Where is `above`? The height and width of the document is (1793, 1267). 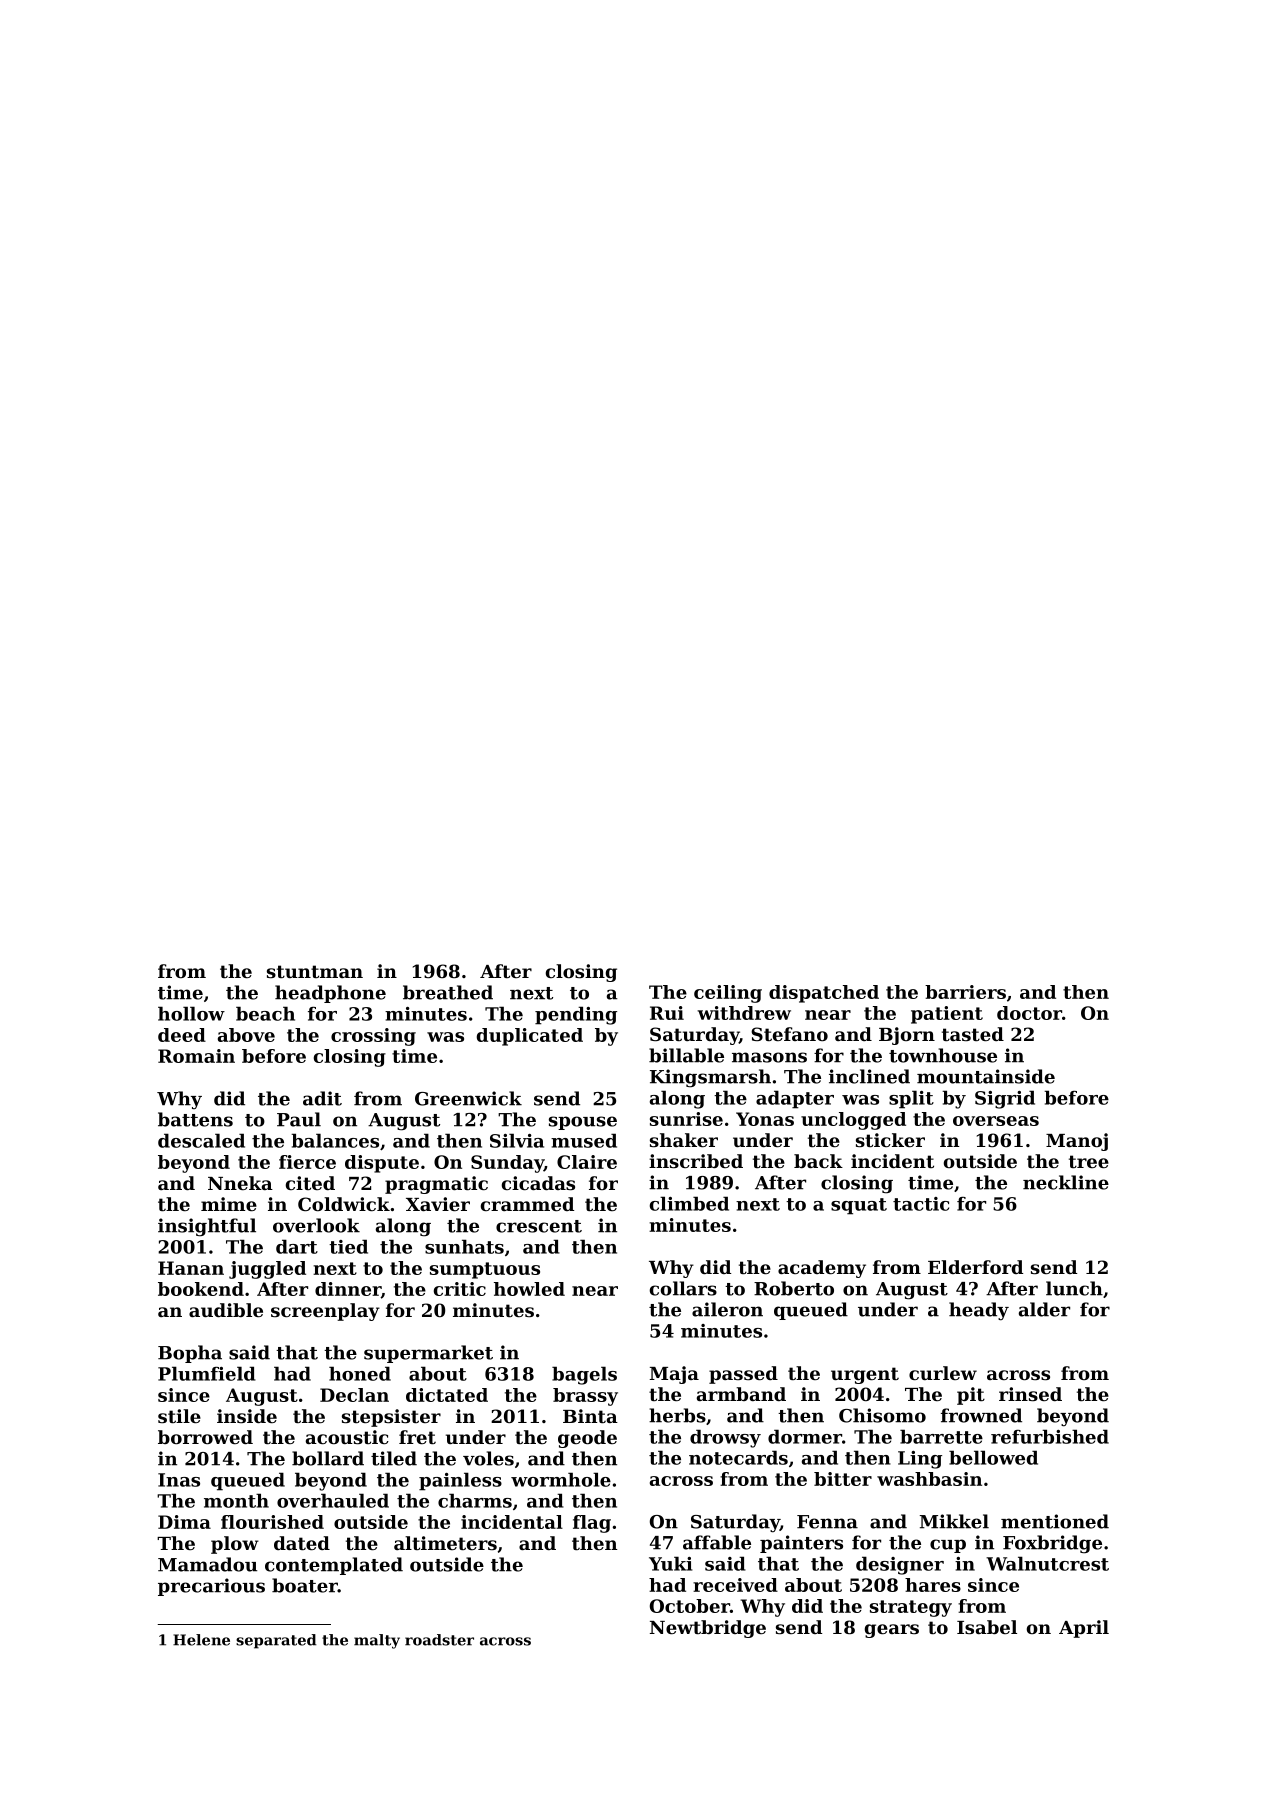
above is located at coordinates (246, 1035).
